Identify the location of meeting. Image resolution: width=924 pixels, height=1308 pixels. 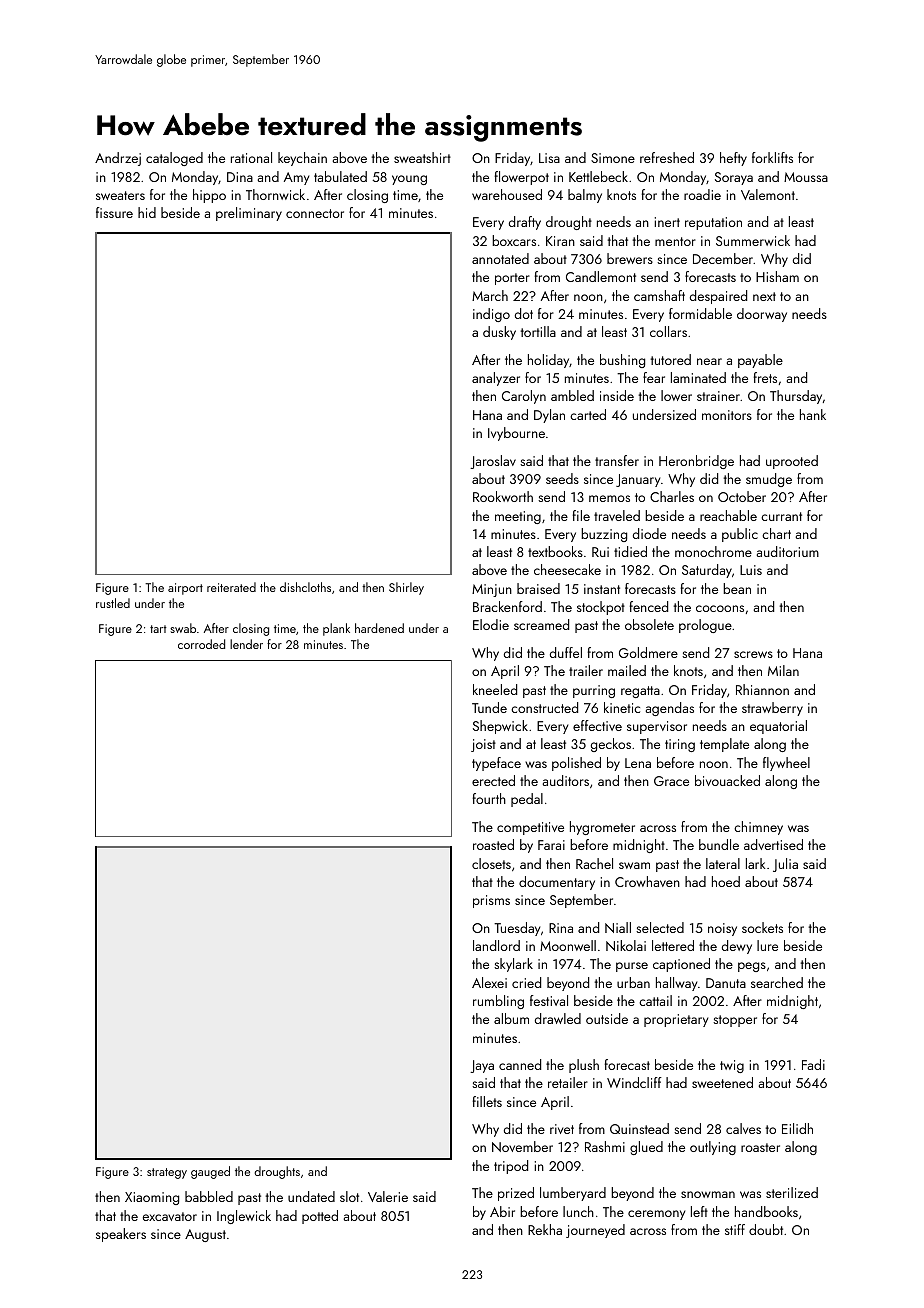
(518, 517).
